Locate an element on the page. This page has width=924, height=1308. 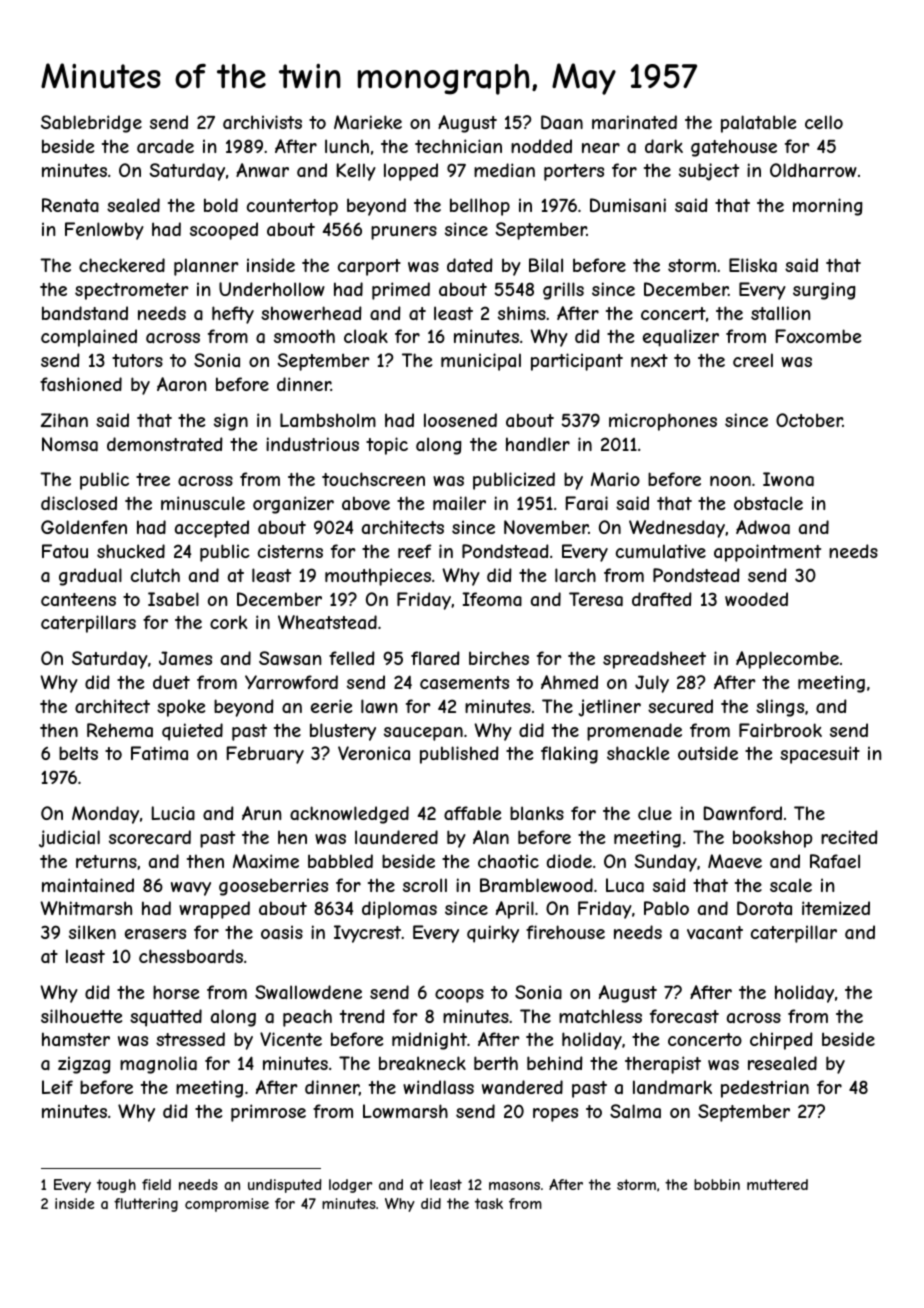
spectrometer is located at coordinates (132, 291).
